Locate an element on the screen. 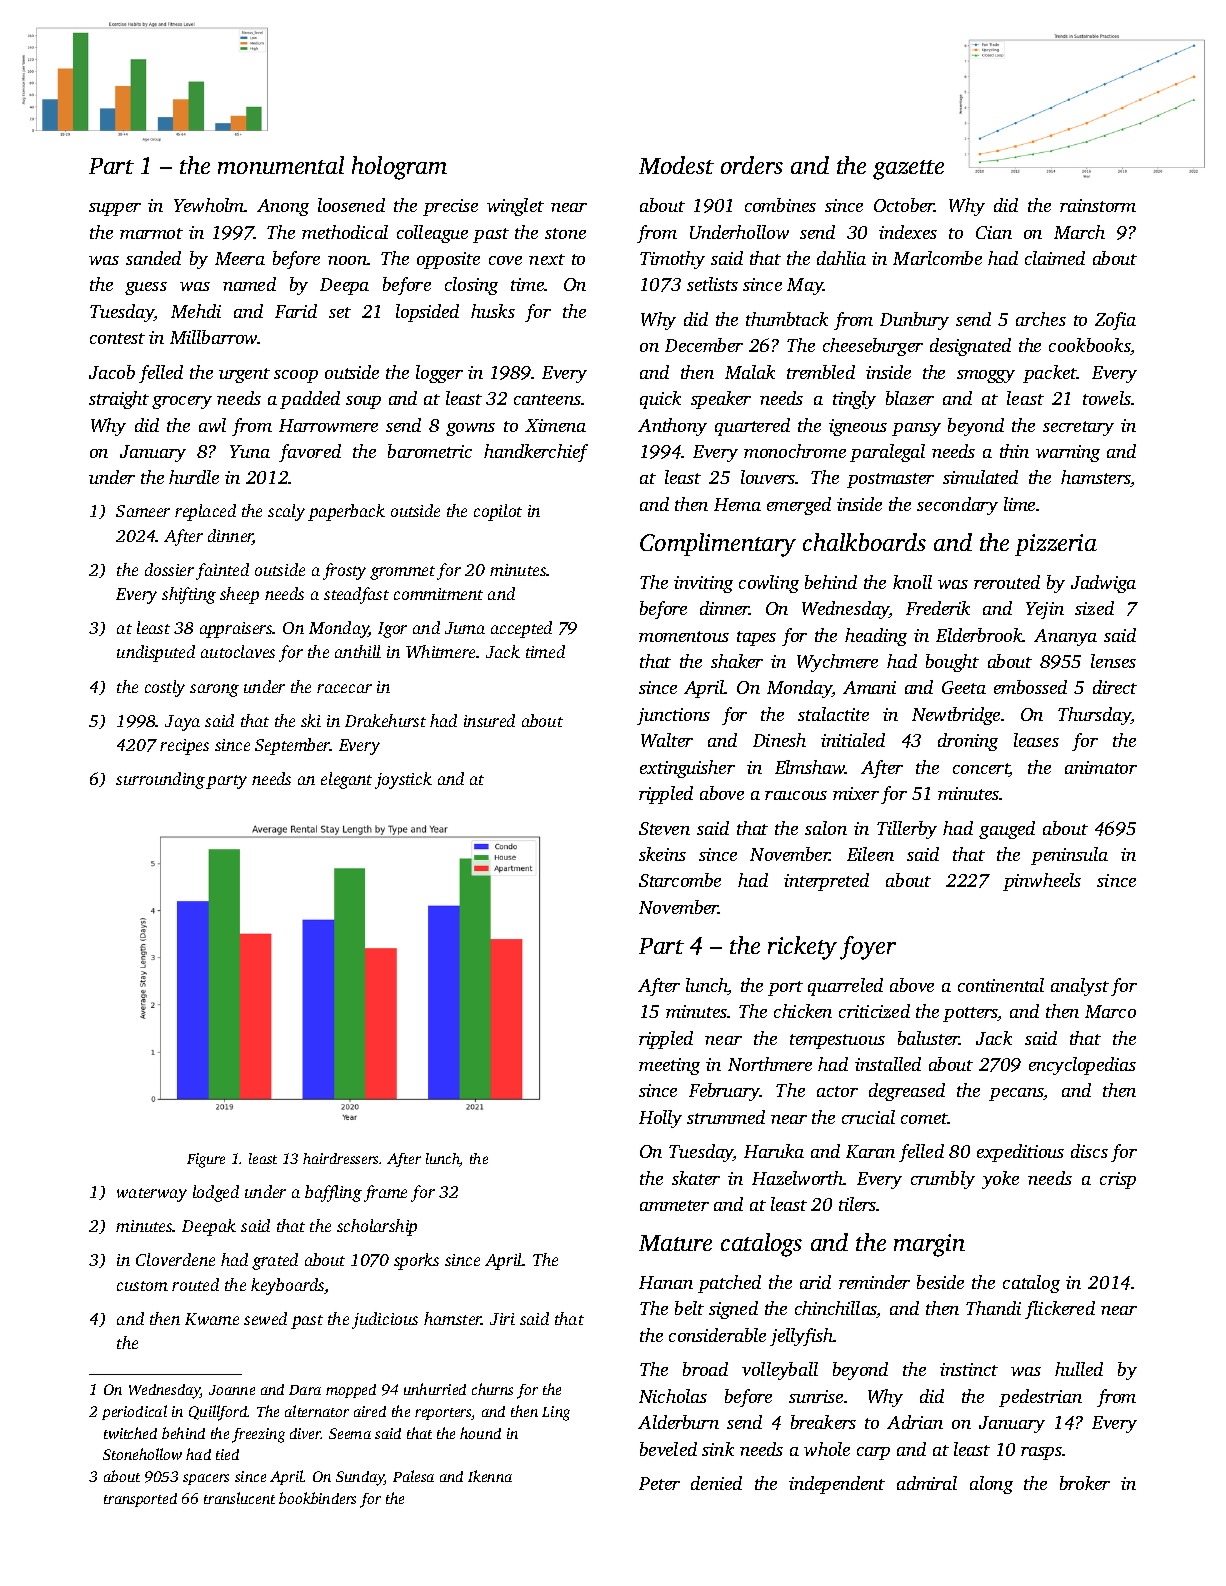 This screenshot has width=1226, height=1586. surrounding is located at coordinates (160, 780).
